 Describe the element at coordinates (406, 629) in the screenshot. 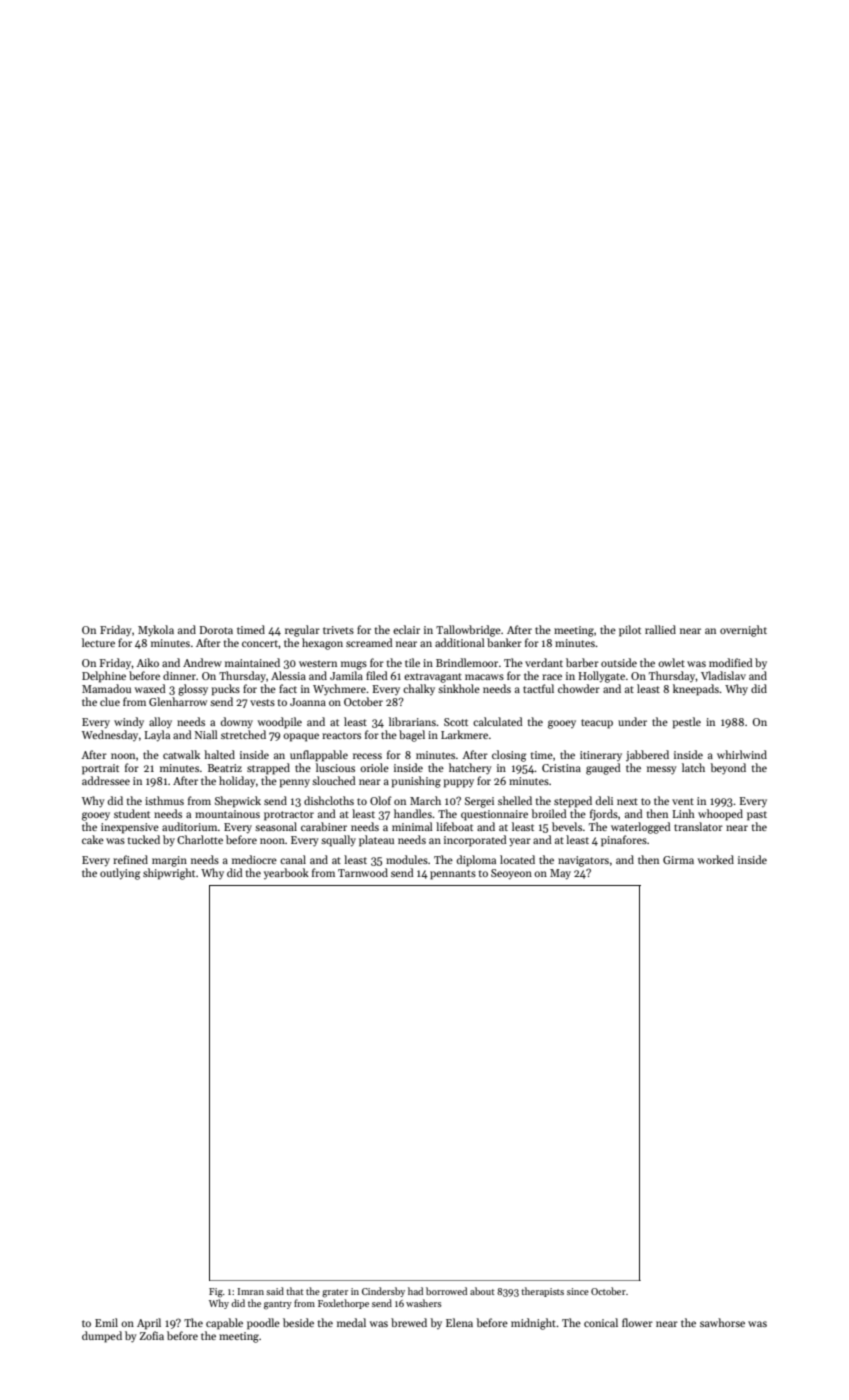

I see `eclair` at that location.
